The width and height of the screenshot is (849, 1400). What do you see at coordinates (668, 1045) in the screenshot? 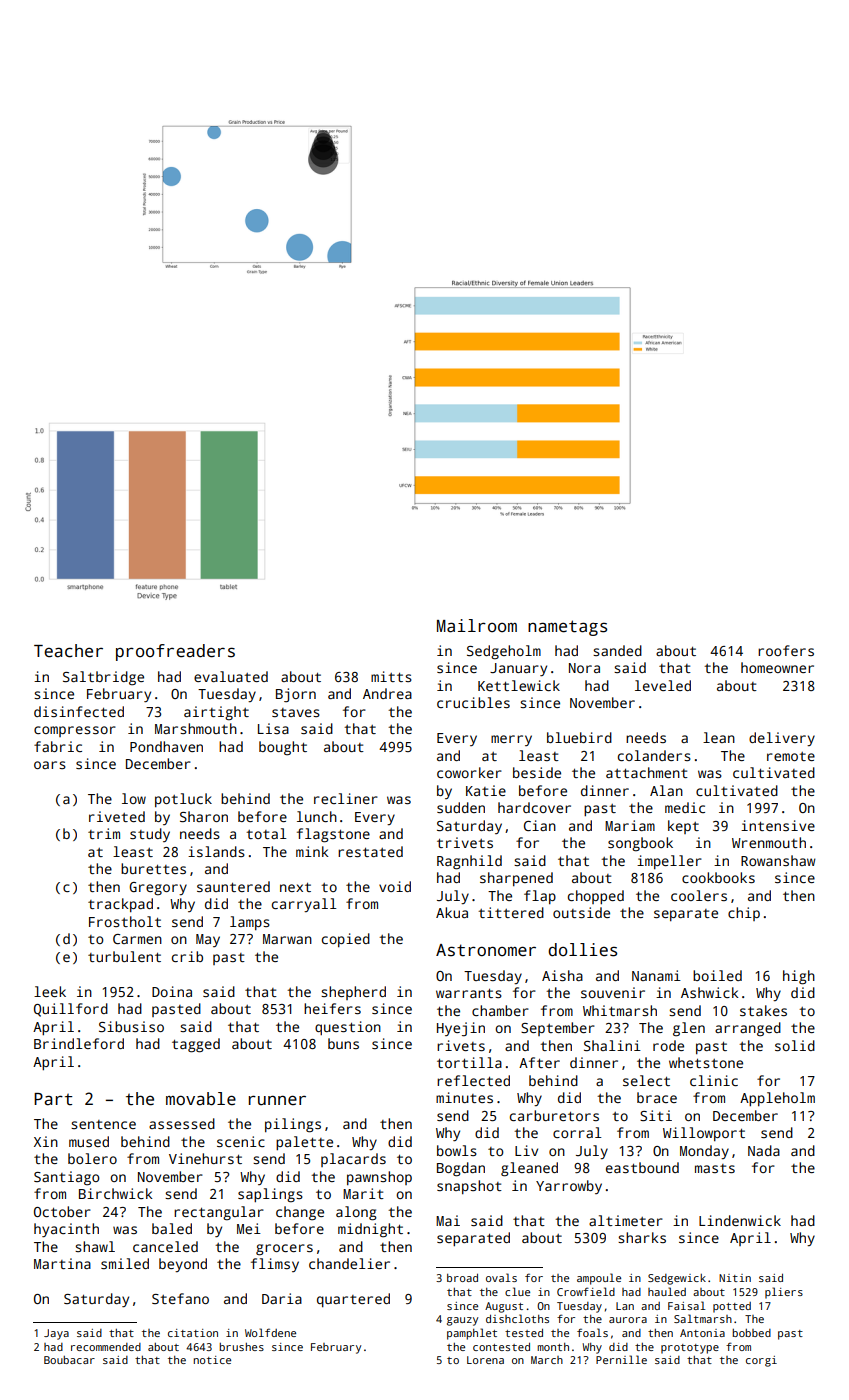
I see `rode` at bounding box center [668, 1045].
